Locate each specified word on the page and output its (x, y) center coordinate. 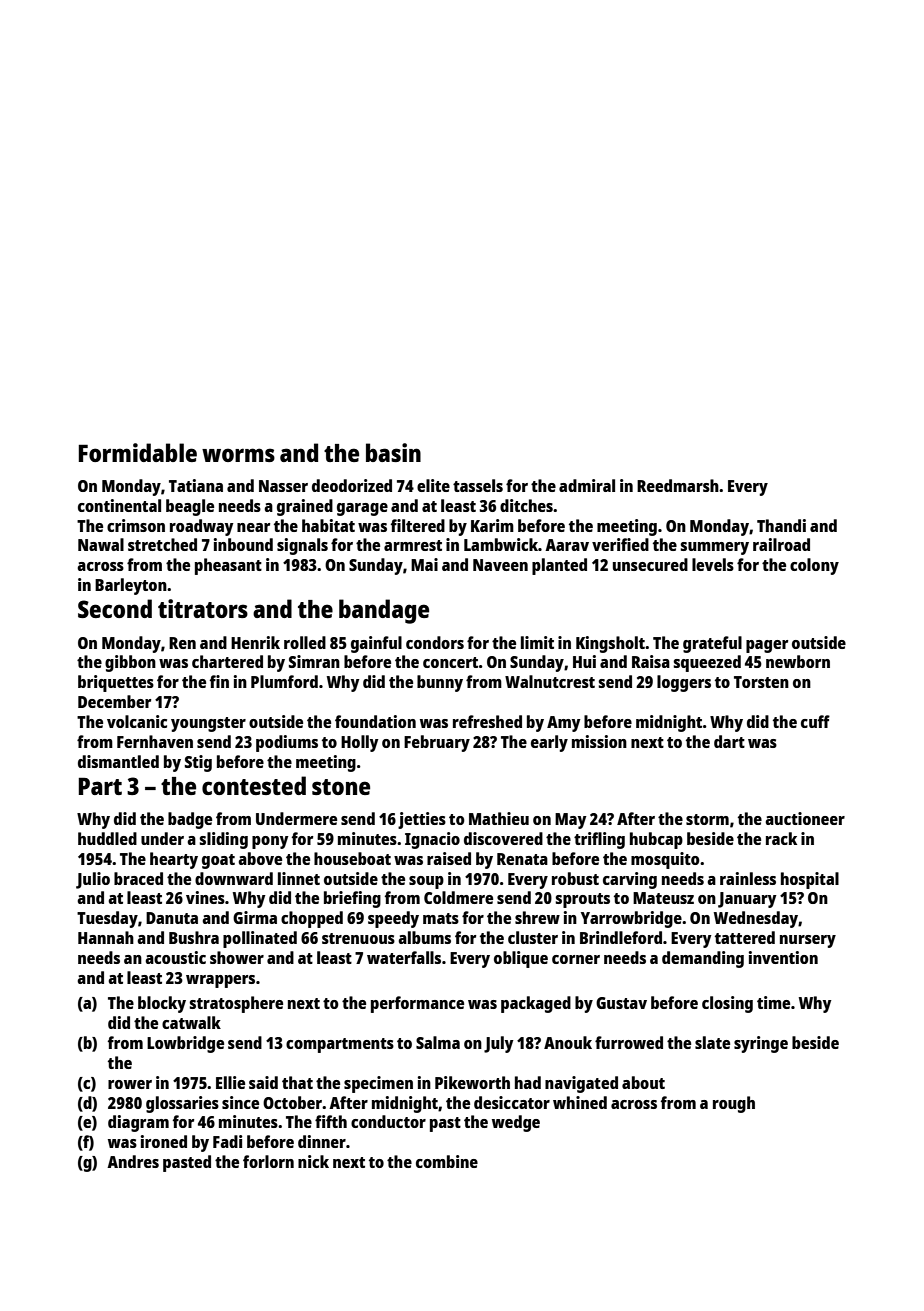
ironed (164, 1141)
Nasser (283, 486)
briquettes (116, 683)
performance (417, 1004)
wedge (516, 1123)
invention (783, 957)
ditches (526, 505)
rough (734, 1104)
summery (714, 548)
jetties (422, 820)
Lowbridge (185, 1044)
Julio (93, 880)
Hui (584, 661)
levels (713, 564)
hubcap (656, 840)
